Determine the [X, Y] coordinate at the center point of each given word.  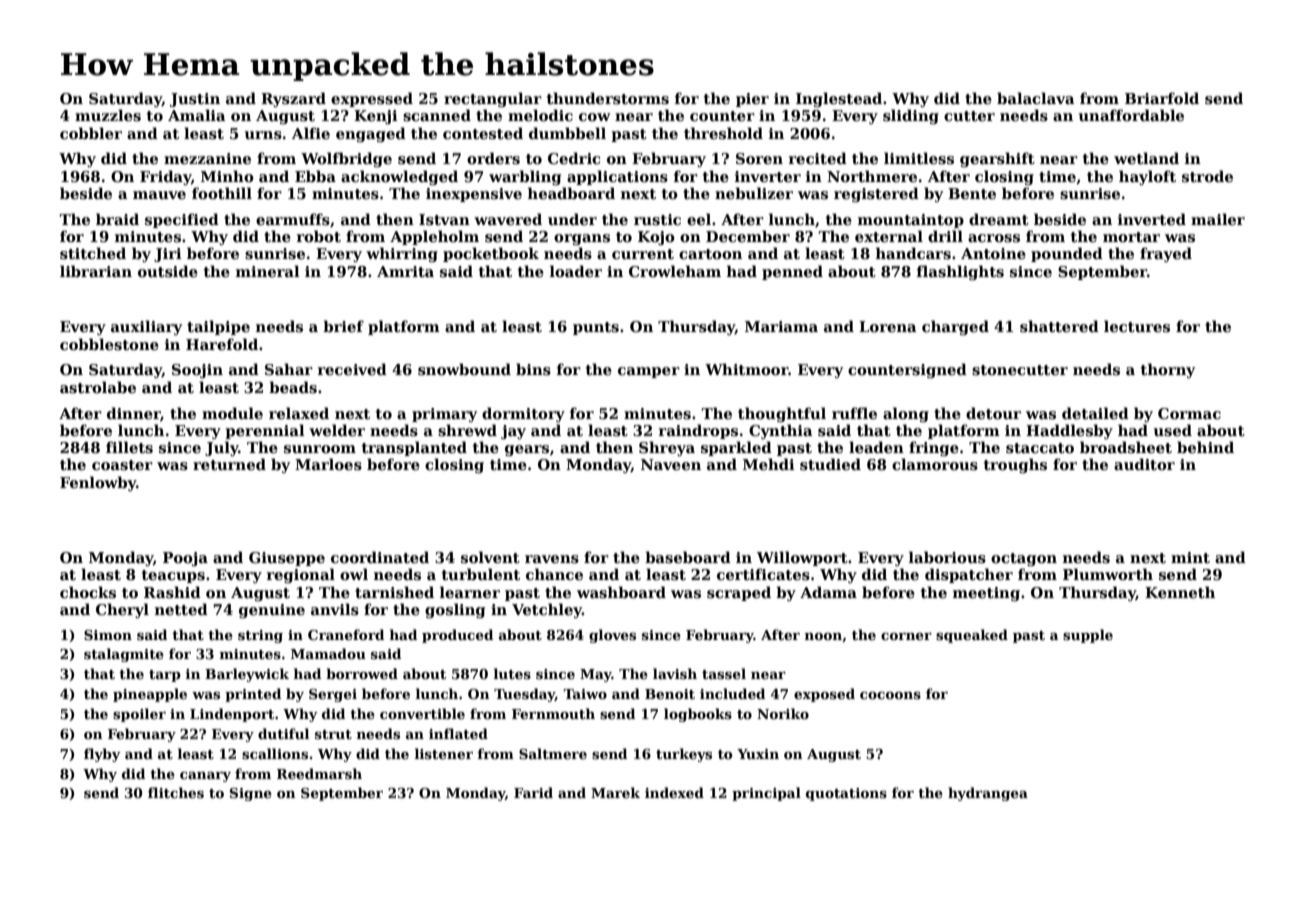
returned [229, 464]
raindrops [698, 431]
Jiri [168, 255]
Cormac [1189, 413]
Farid [533, 792]
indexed [674, 792]
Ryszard [293, 99]
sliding [911, 116]
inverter [768, 176]
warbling [525, 177]
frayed [1166, 254]
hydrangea [988, 794]
